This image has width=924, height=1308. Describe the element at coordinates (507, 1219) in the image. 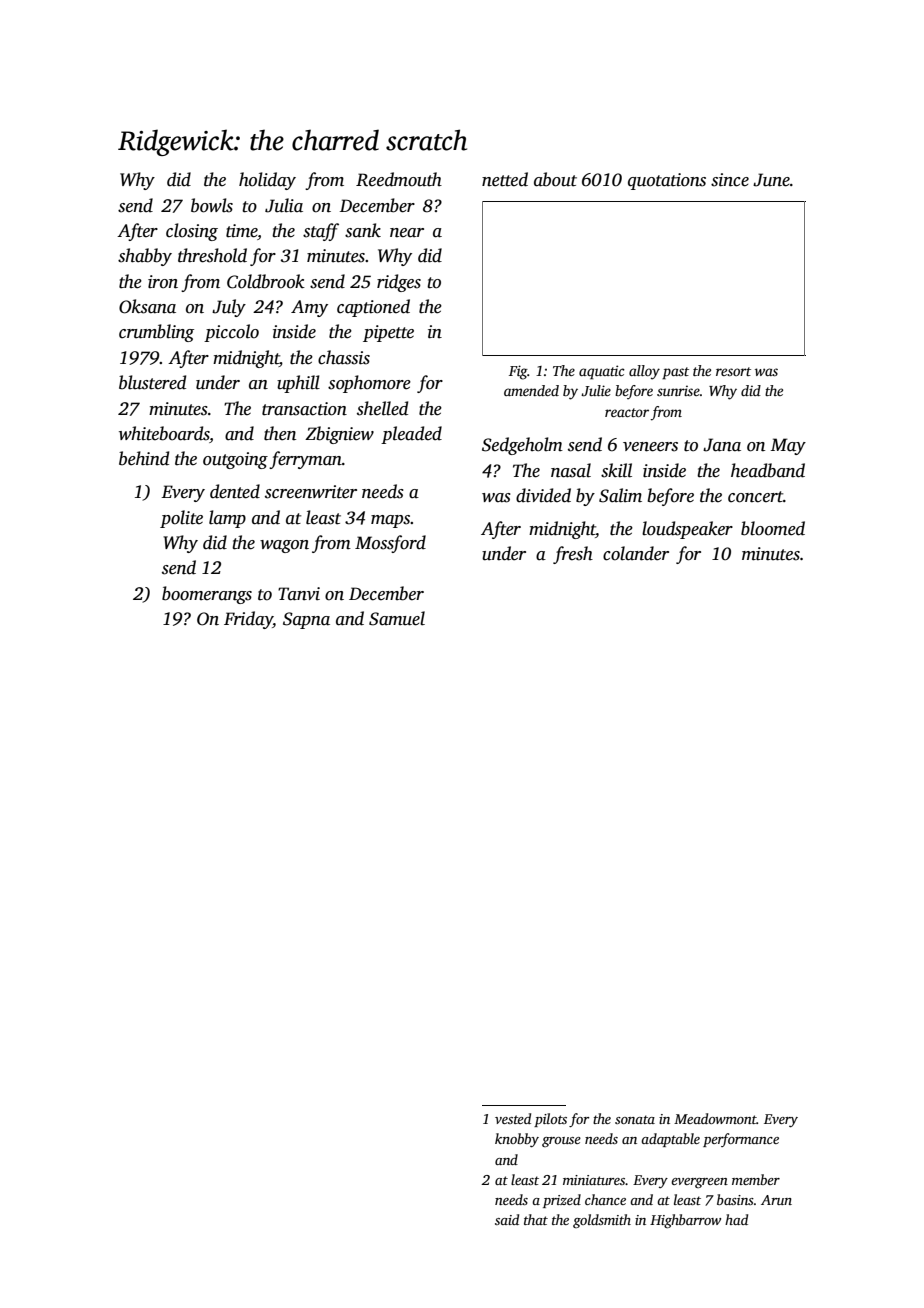

I see `said` at that location.
